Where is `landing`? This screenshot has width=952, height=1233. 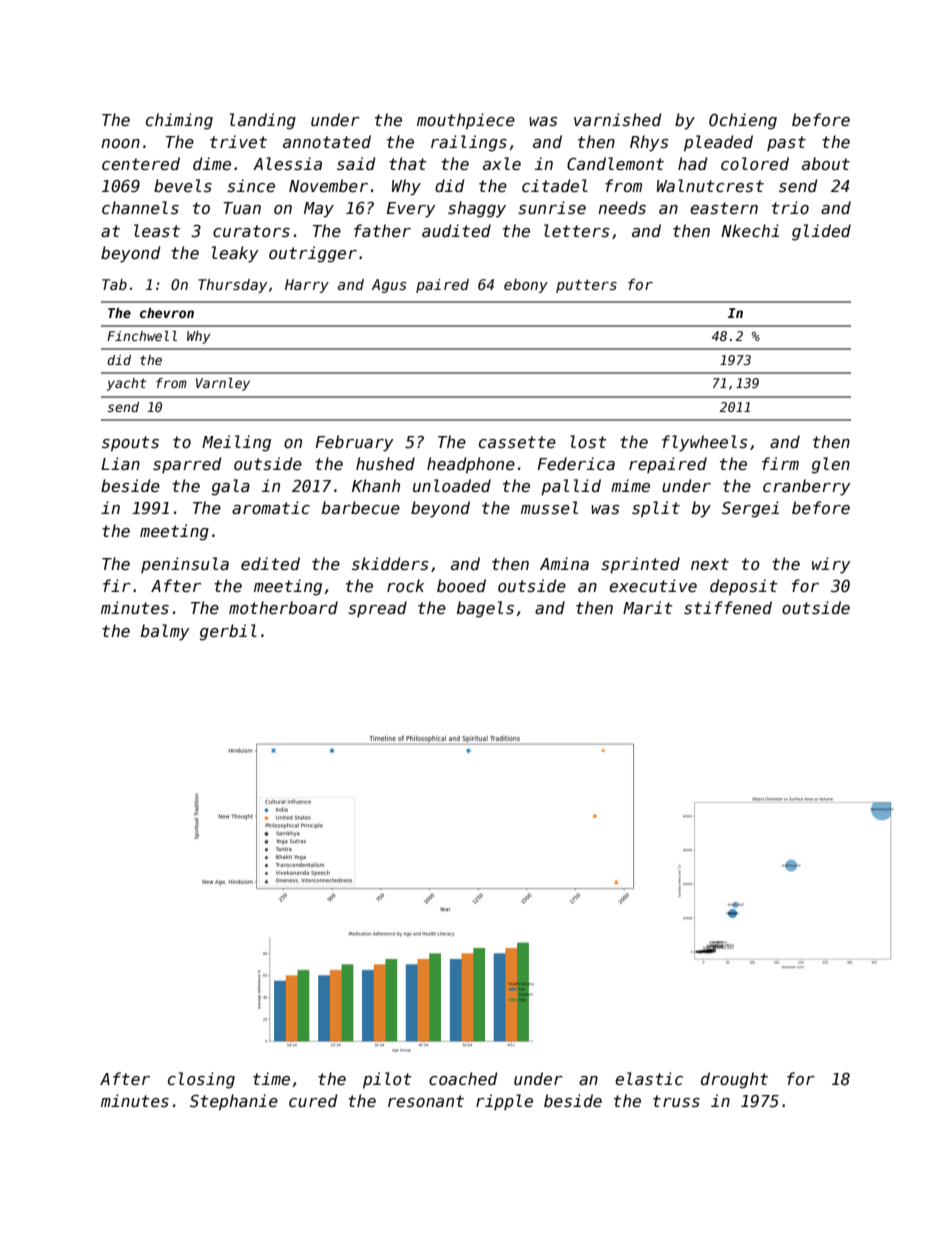 landing is located at coordinates (263, 121).
